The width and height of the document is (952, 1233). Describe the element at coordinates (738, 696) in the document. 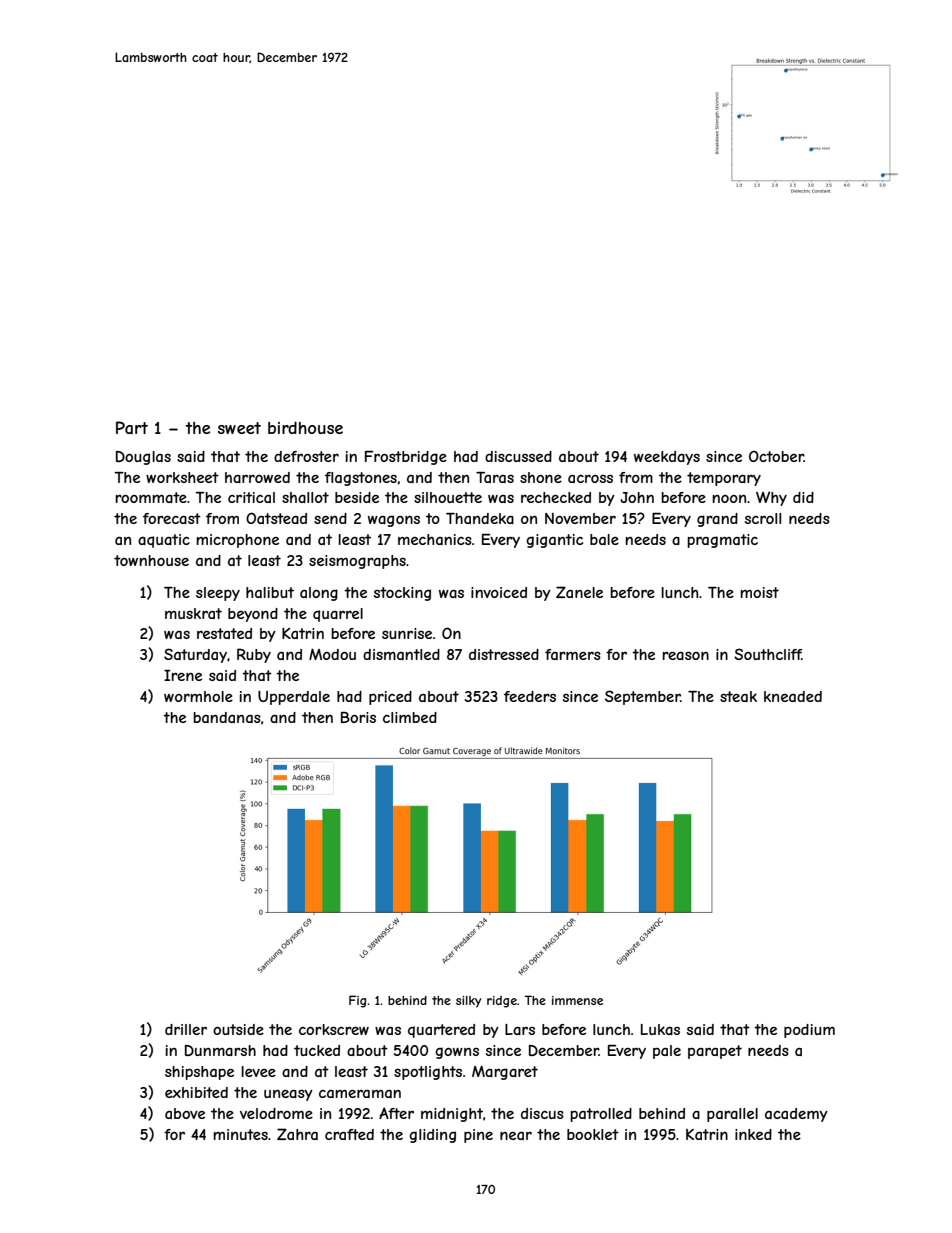

I see `steak` at that location.
